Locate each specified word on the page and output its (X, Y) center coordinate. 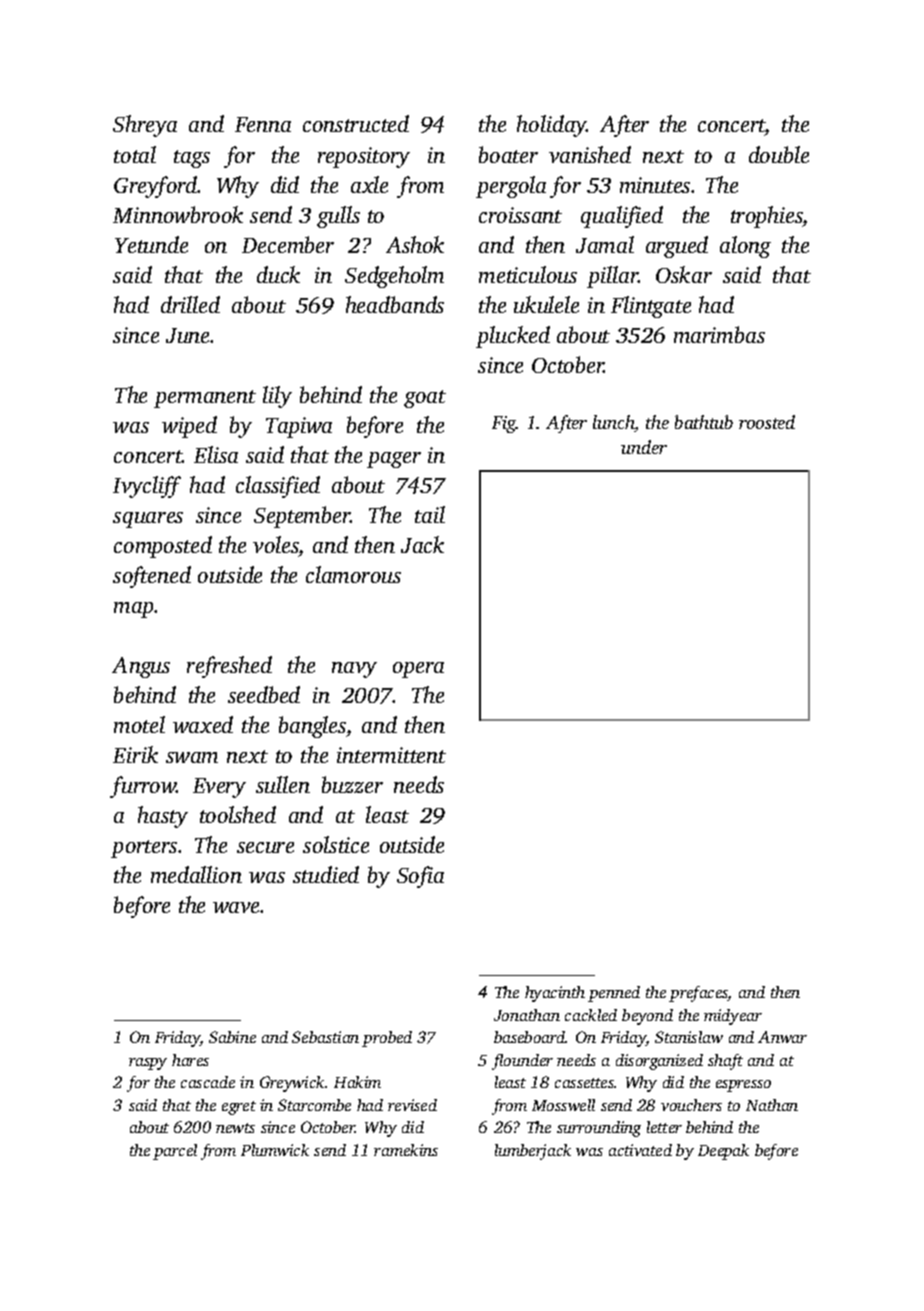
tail (430, 514)
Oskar (684, 274)
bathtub (704, 422)
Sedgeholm (394, 277)
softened (152, 577)
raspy (148, 1064)
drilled (190, 304)
